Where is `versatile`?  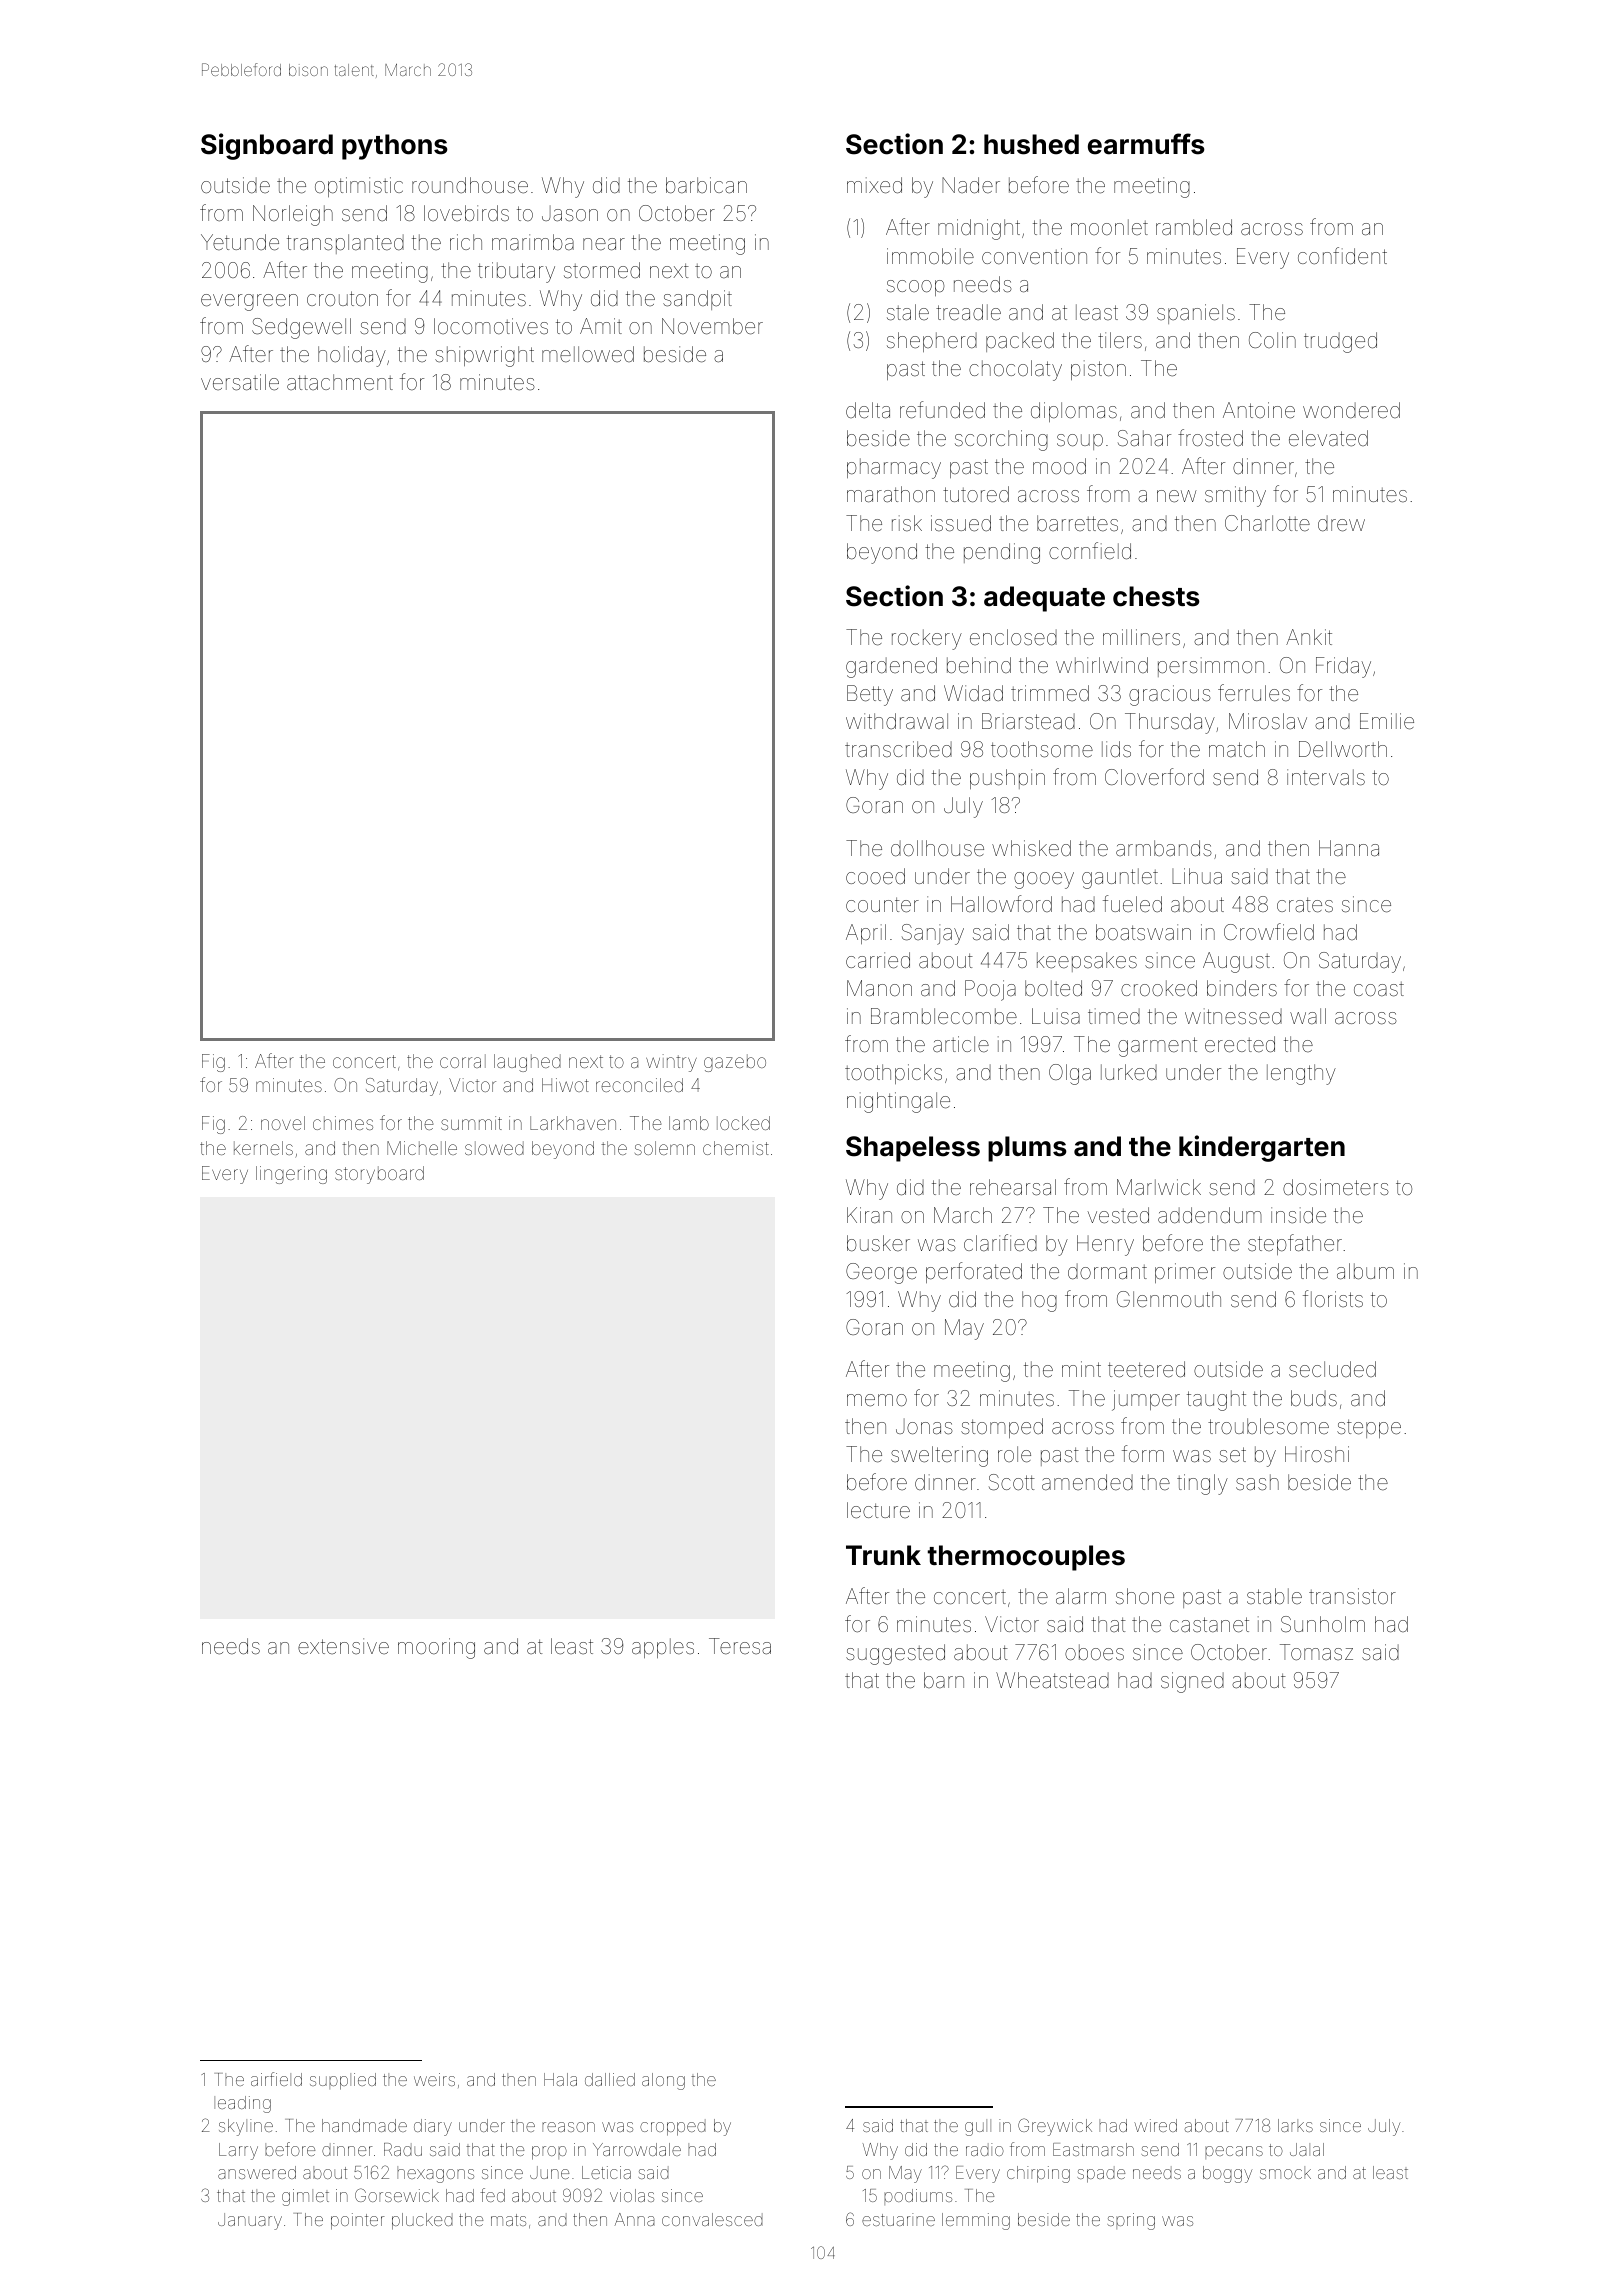
versatile is located at coordinates (240, 382).
